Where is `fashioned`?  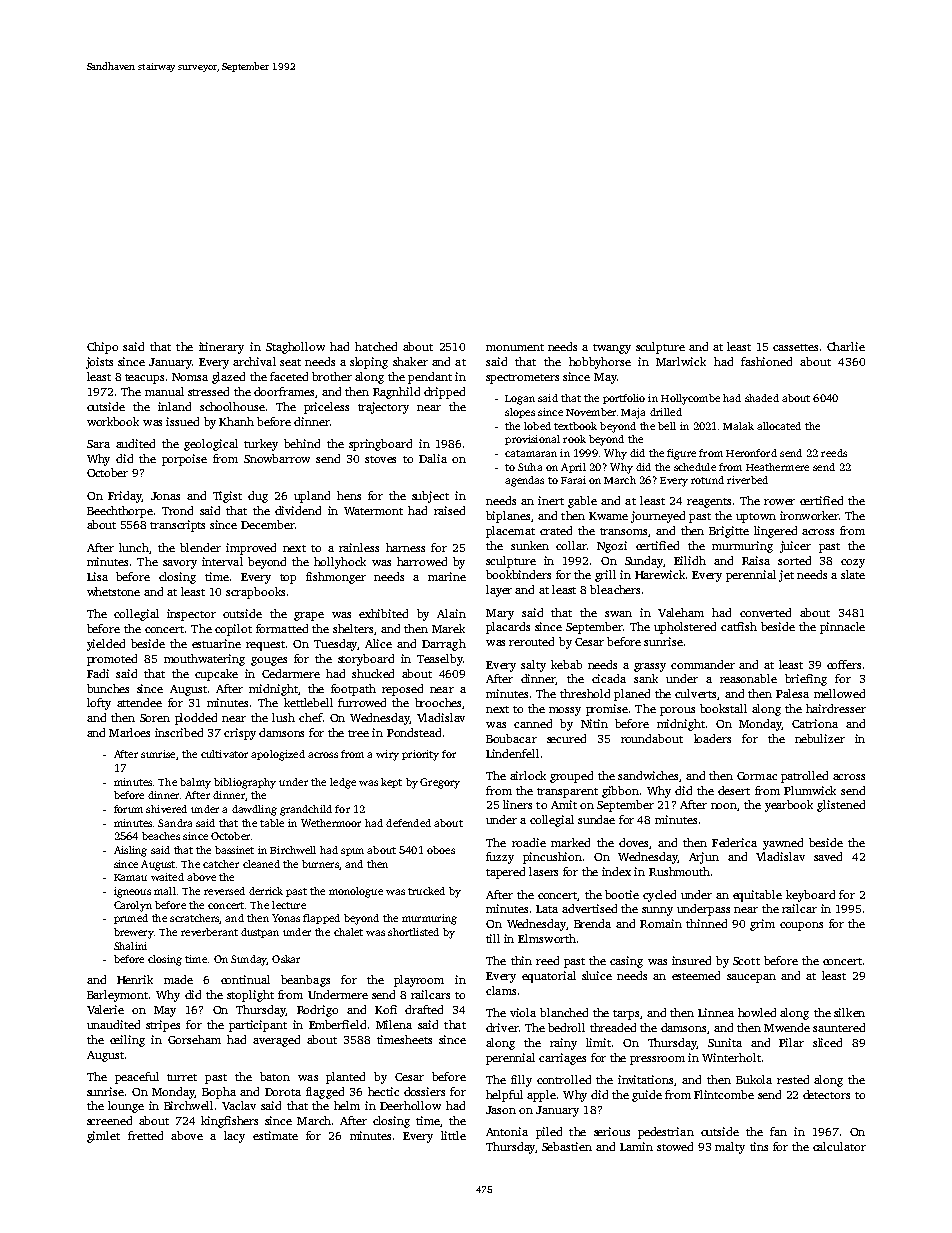
fashioned is located at coordinates (766, 361).
